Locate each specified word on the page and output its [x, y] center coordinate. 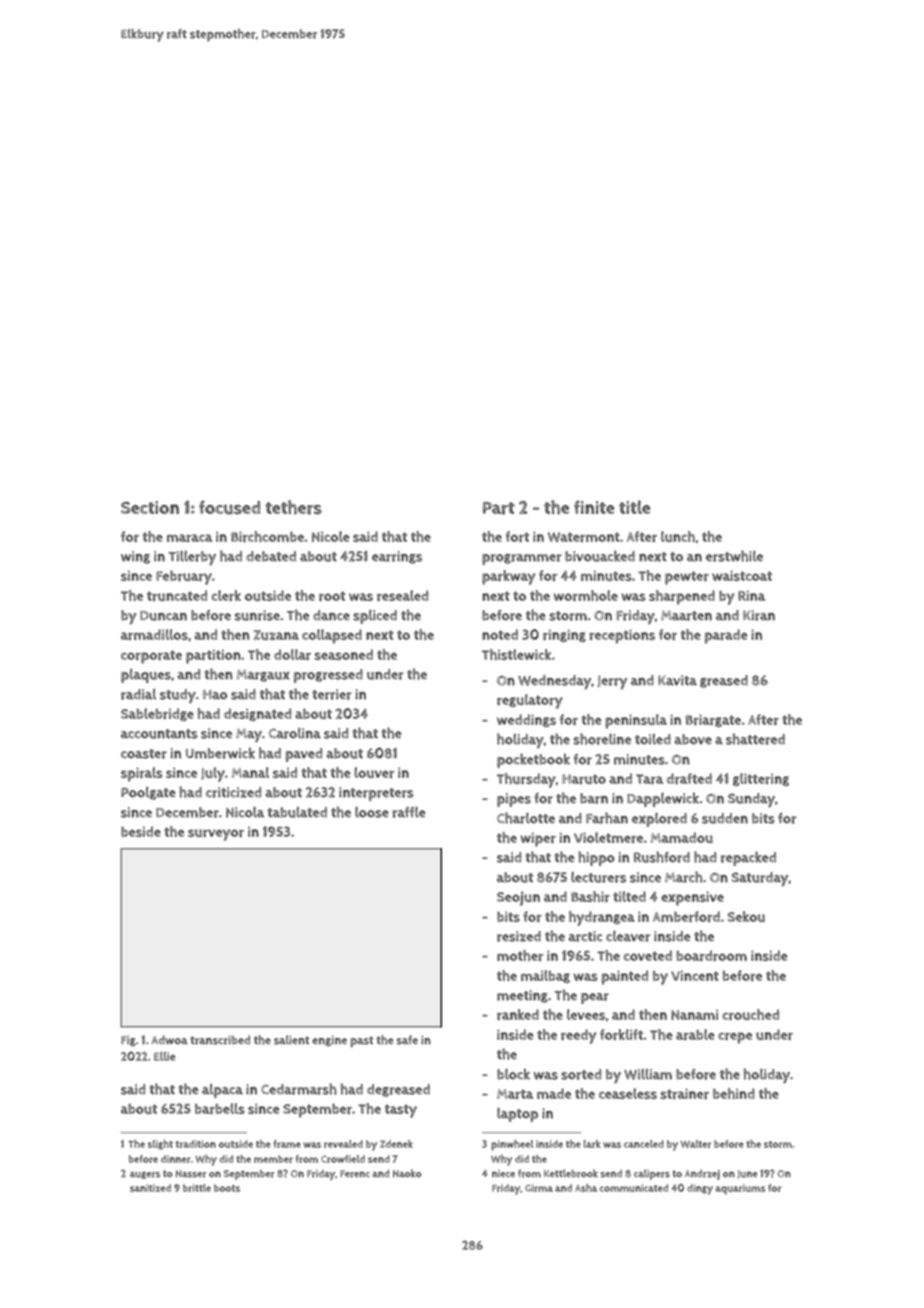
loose [372, 812]
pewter [687, 578]
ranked [518, 1014]
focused [229, 507]
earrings [397, 557]
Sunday [751, 800]
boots [227, 1188]
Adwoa [169, 1040]
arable [695, 1034]
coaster [144, 754]
